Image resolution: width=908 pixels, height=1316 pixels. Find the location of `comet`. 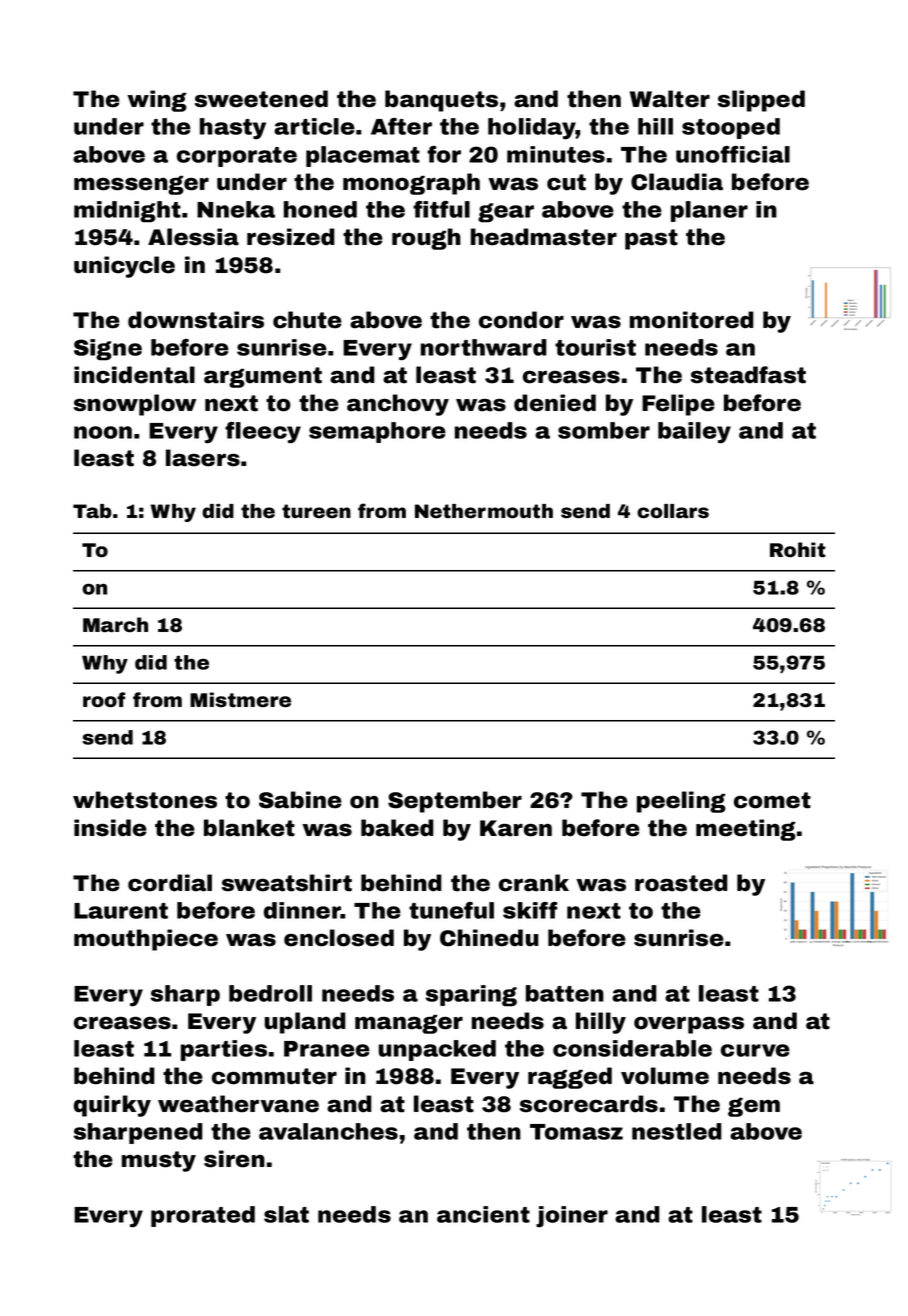

comet is located at coordinates (772, 800).
